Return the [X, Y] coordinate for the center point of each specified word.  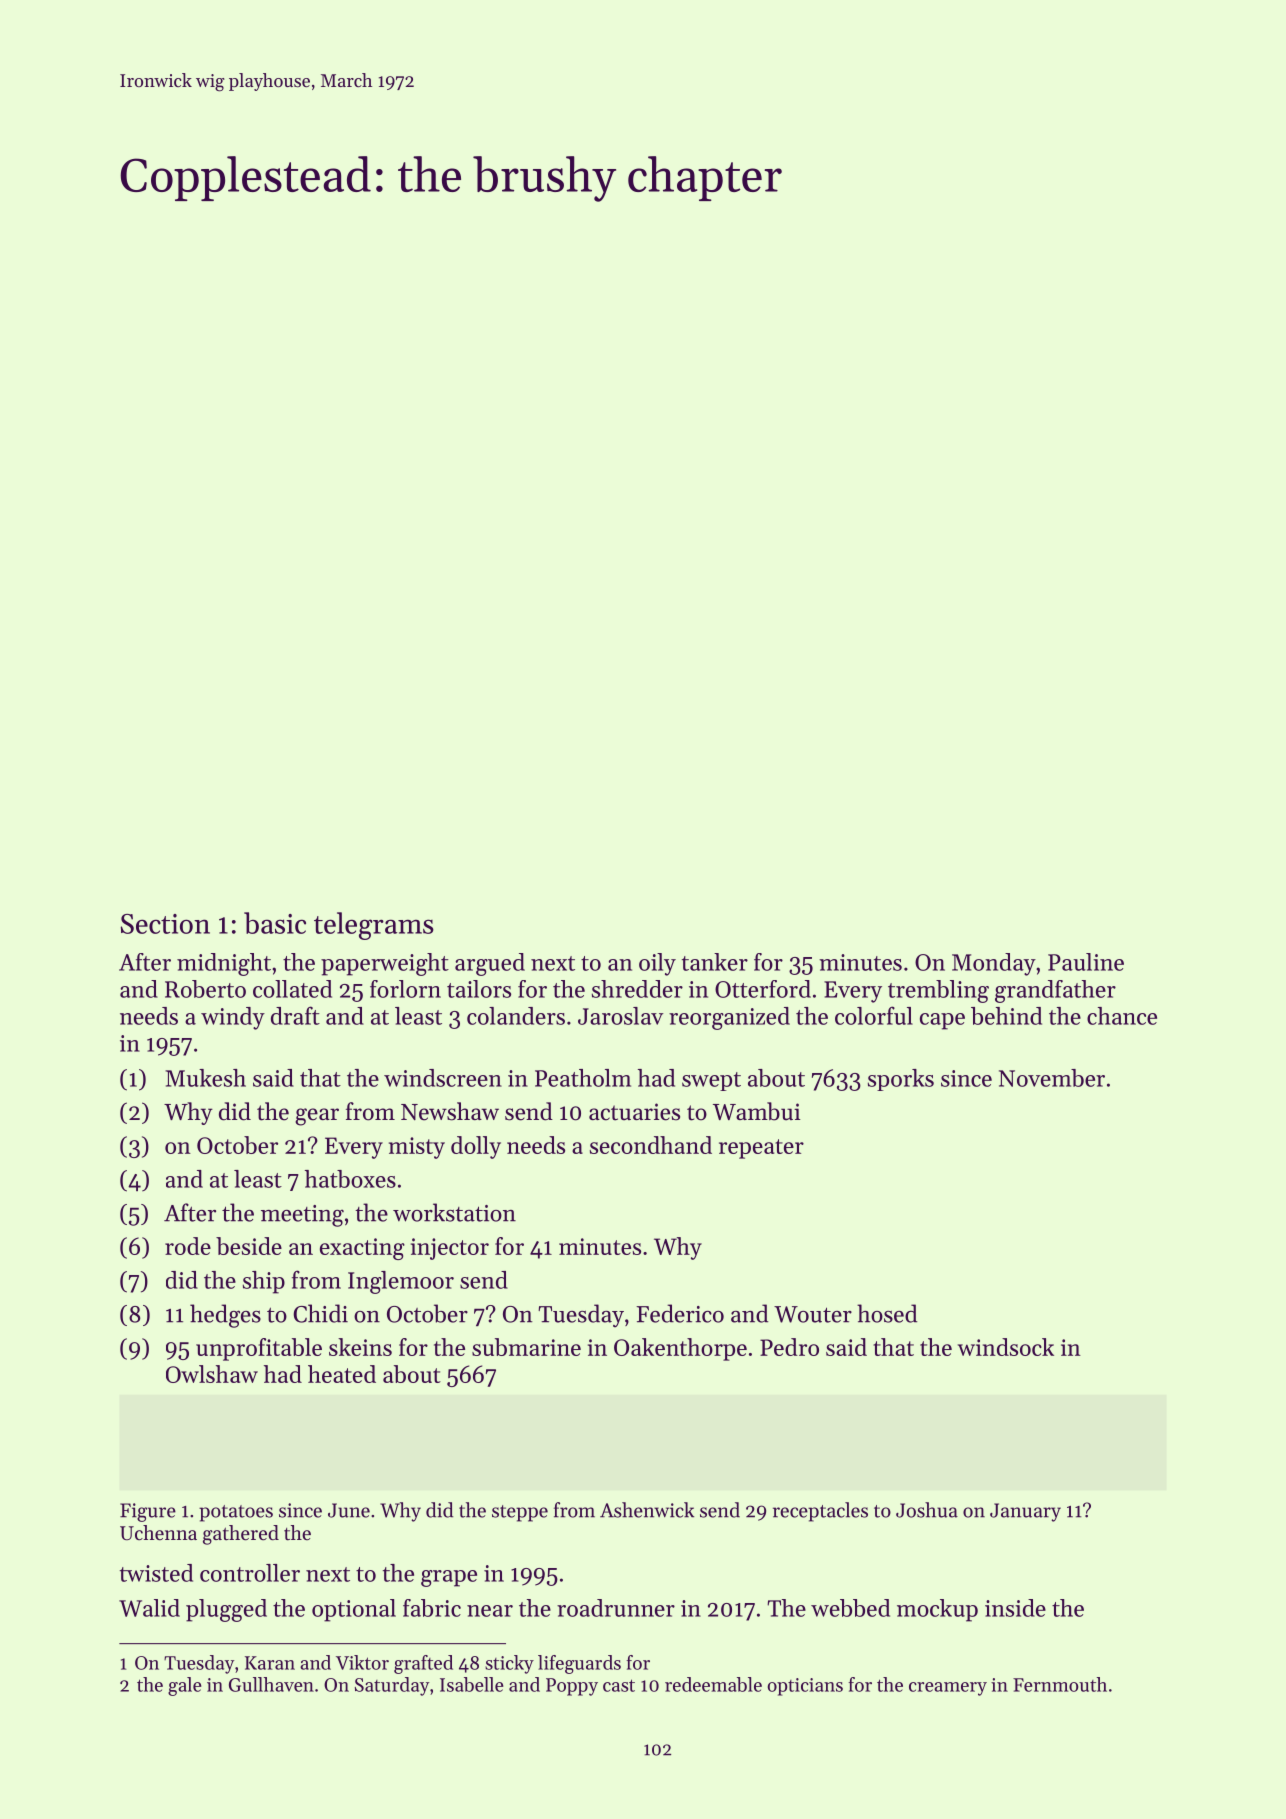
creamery [948, 1689]
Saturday [392, 1686]
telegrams [374, 926]
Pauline [1086, 962]
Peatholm [583, 1078]
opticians [805, 1687]
